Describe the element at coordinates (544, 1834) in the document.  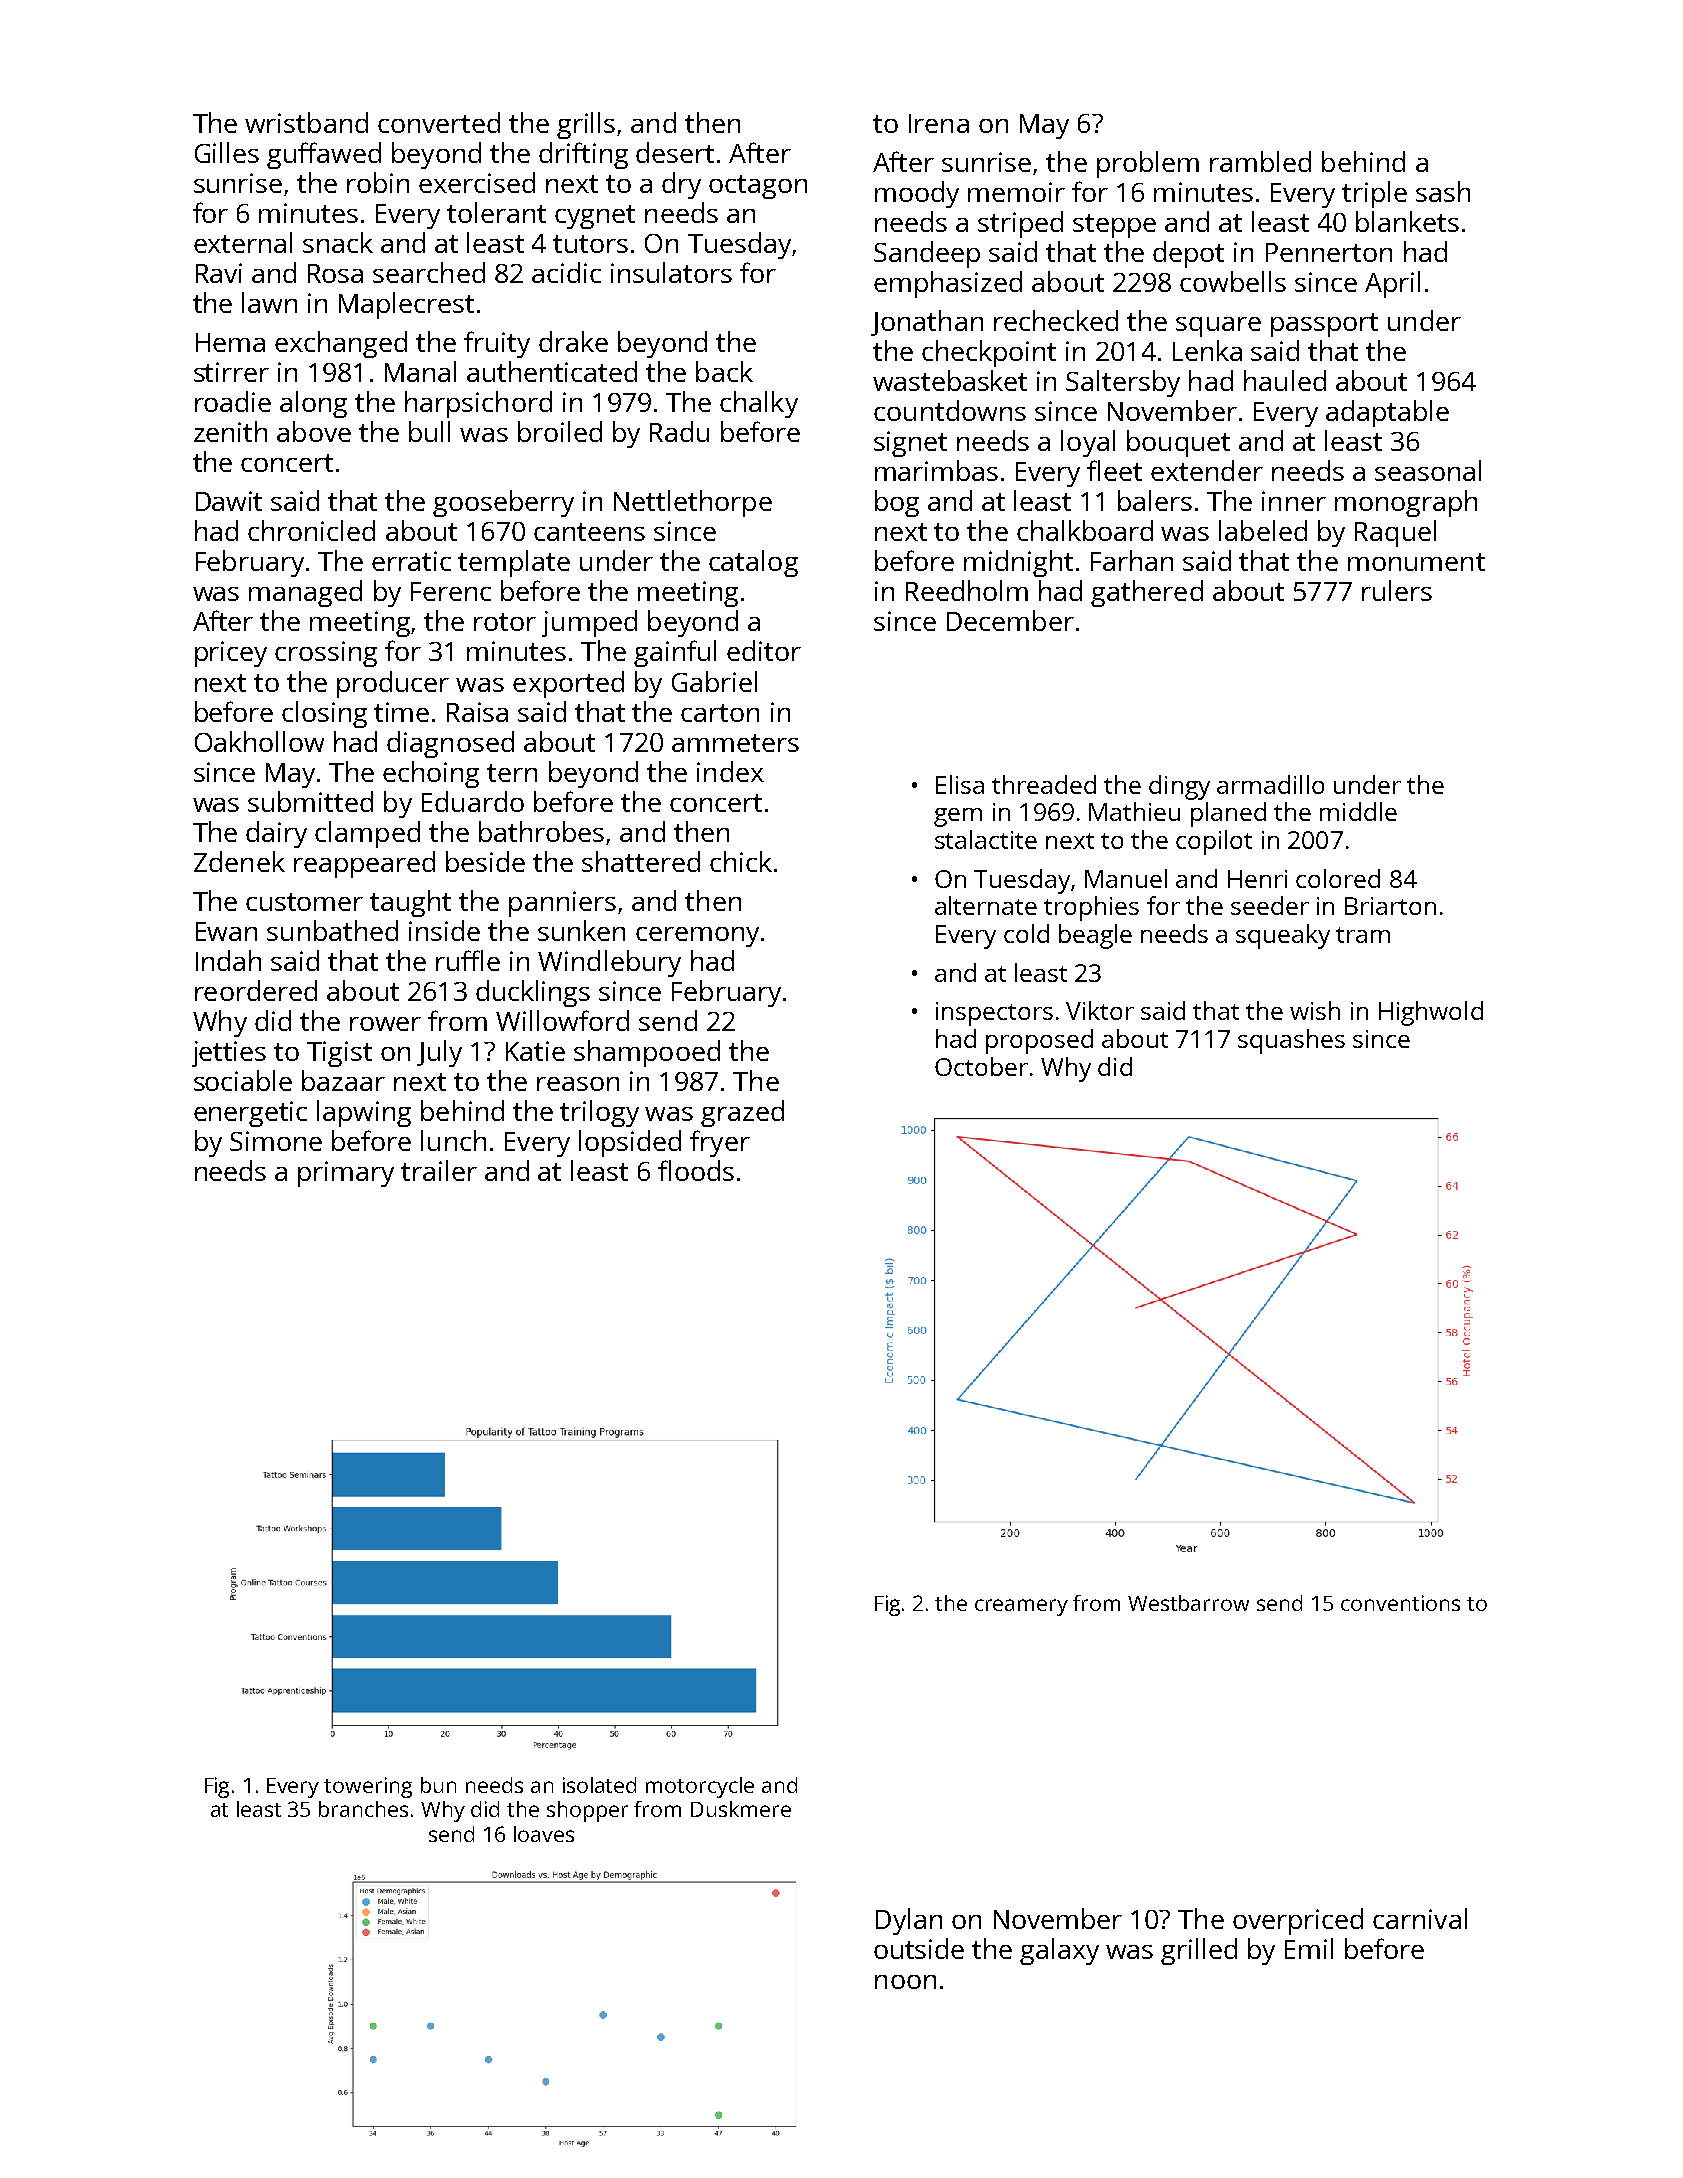
I see `loaves` at that location.
